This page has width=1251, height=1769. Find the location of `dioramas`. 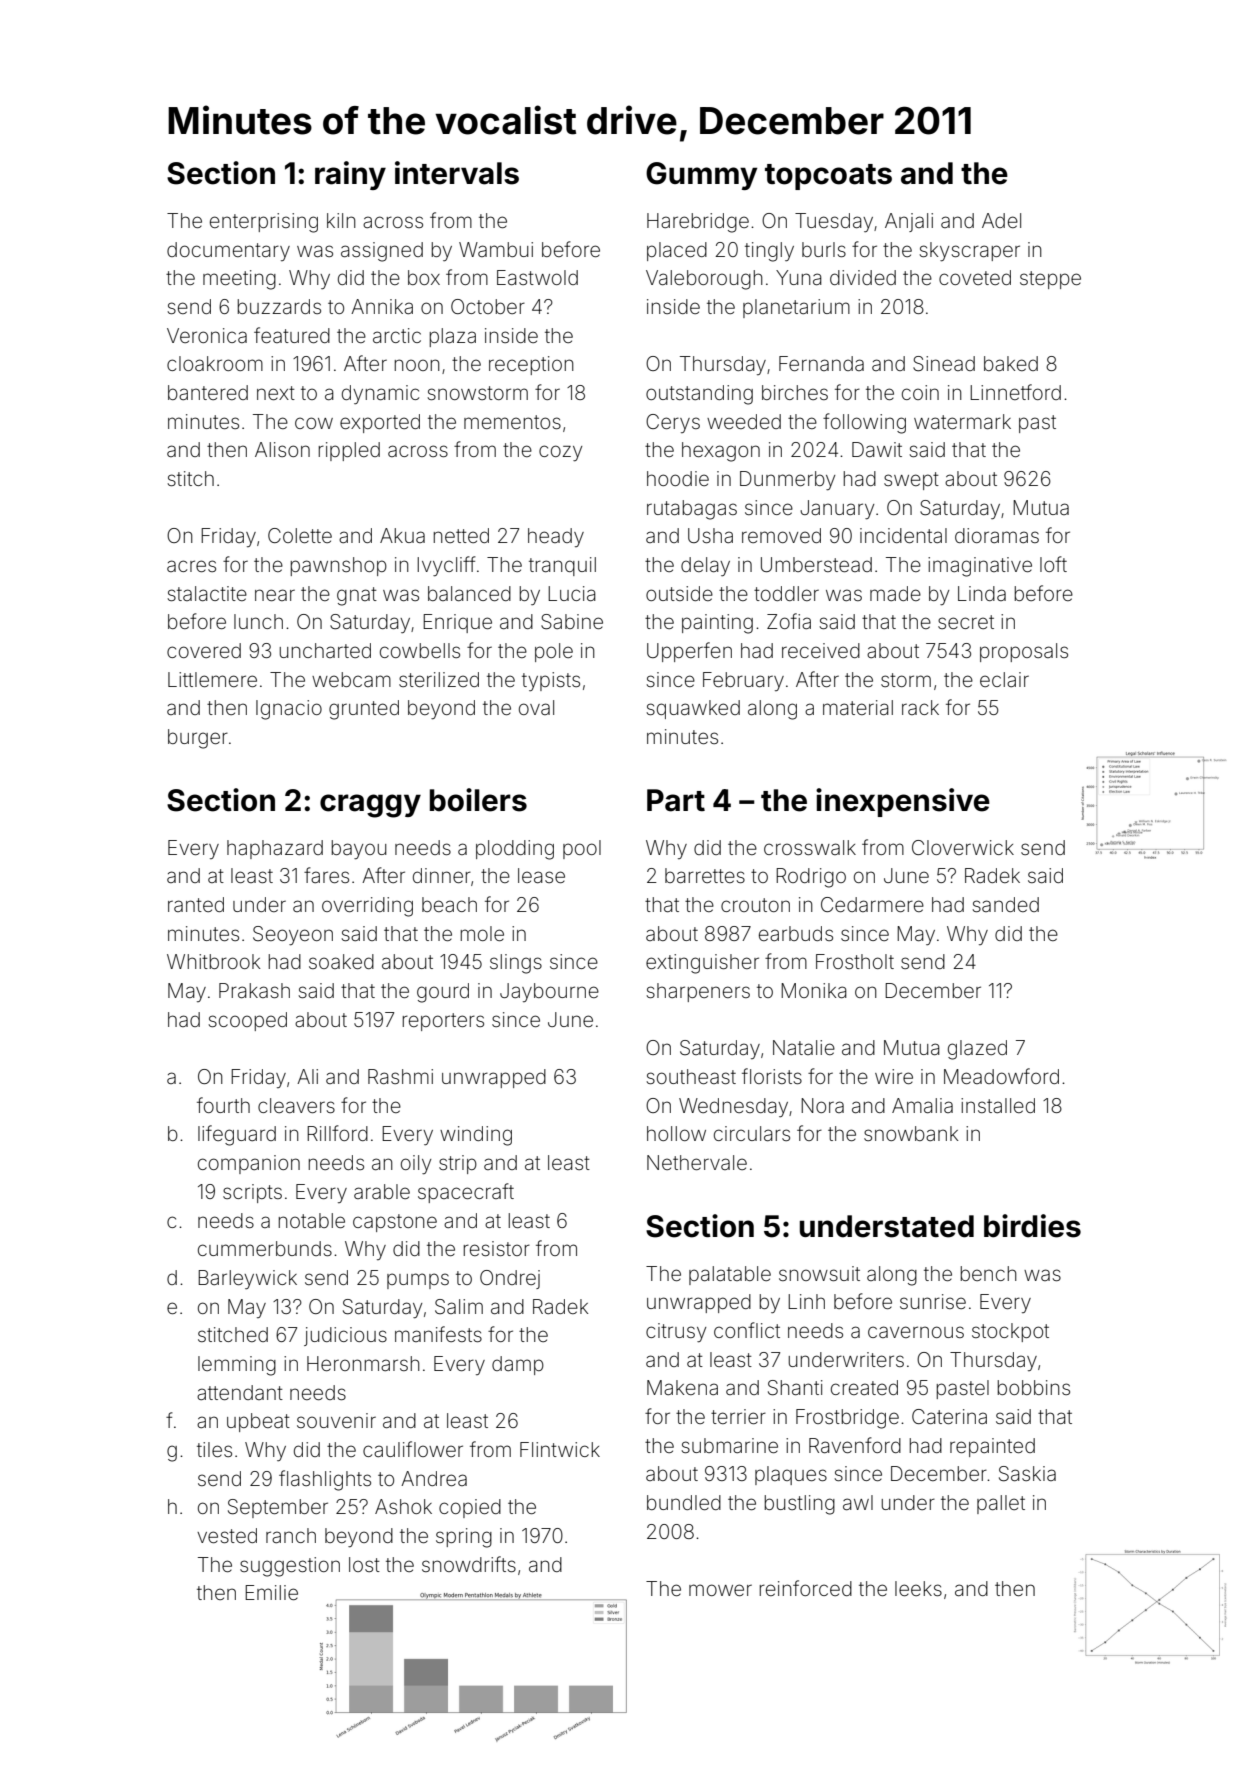

dioramas is located at coordinates (997, 535).
